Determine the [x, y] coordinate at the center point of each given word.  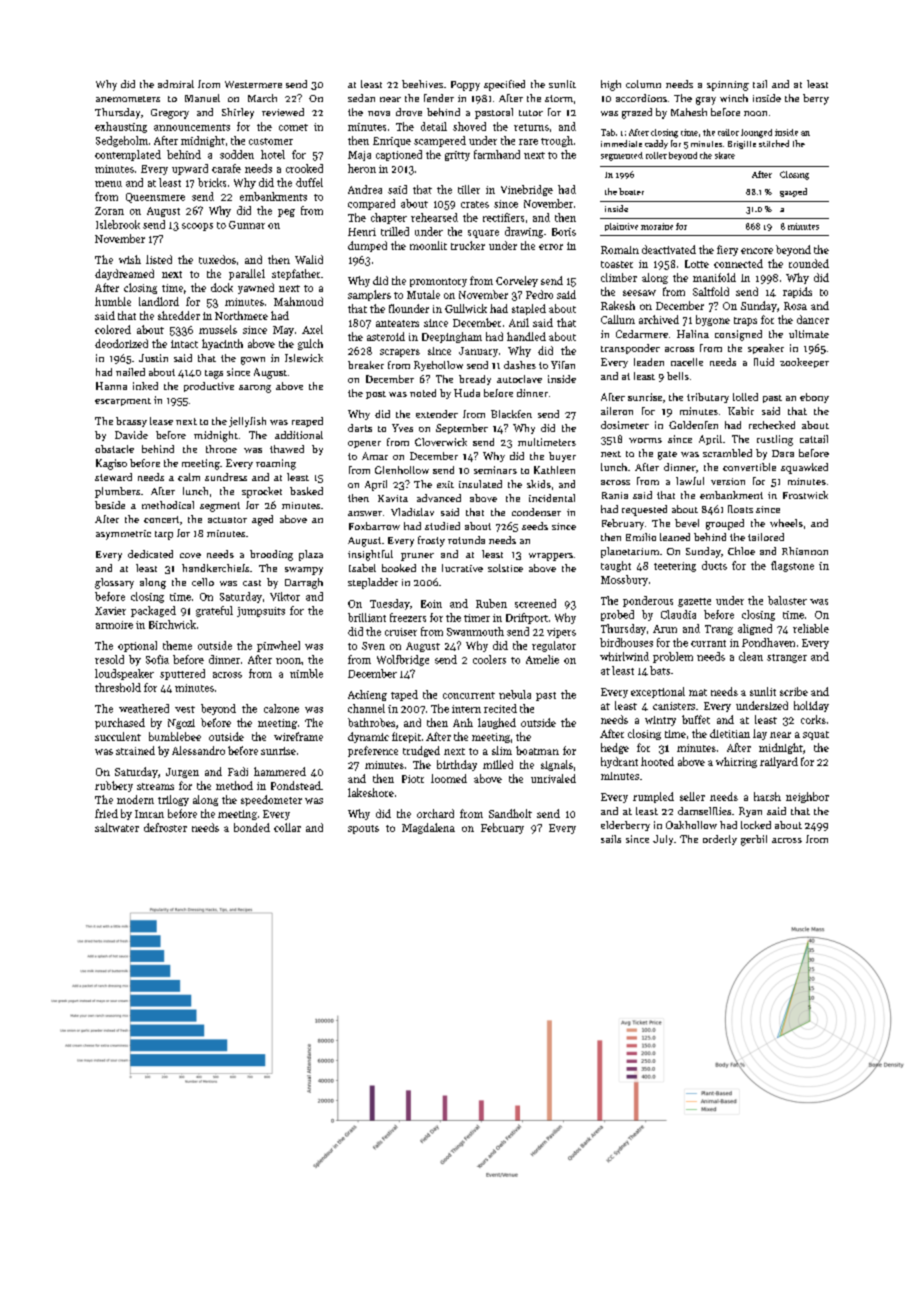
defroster [165, 827]
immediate [621, 143]
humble [113, 301]
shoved [469, 126]
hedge [615, 748]
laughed [497, 723]
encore [757, 251]
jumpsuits [261, 612]
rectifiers [503, 217]
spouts [363, 829]
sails [611, 839]
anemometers [128, 99]
